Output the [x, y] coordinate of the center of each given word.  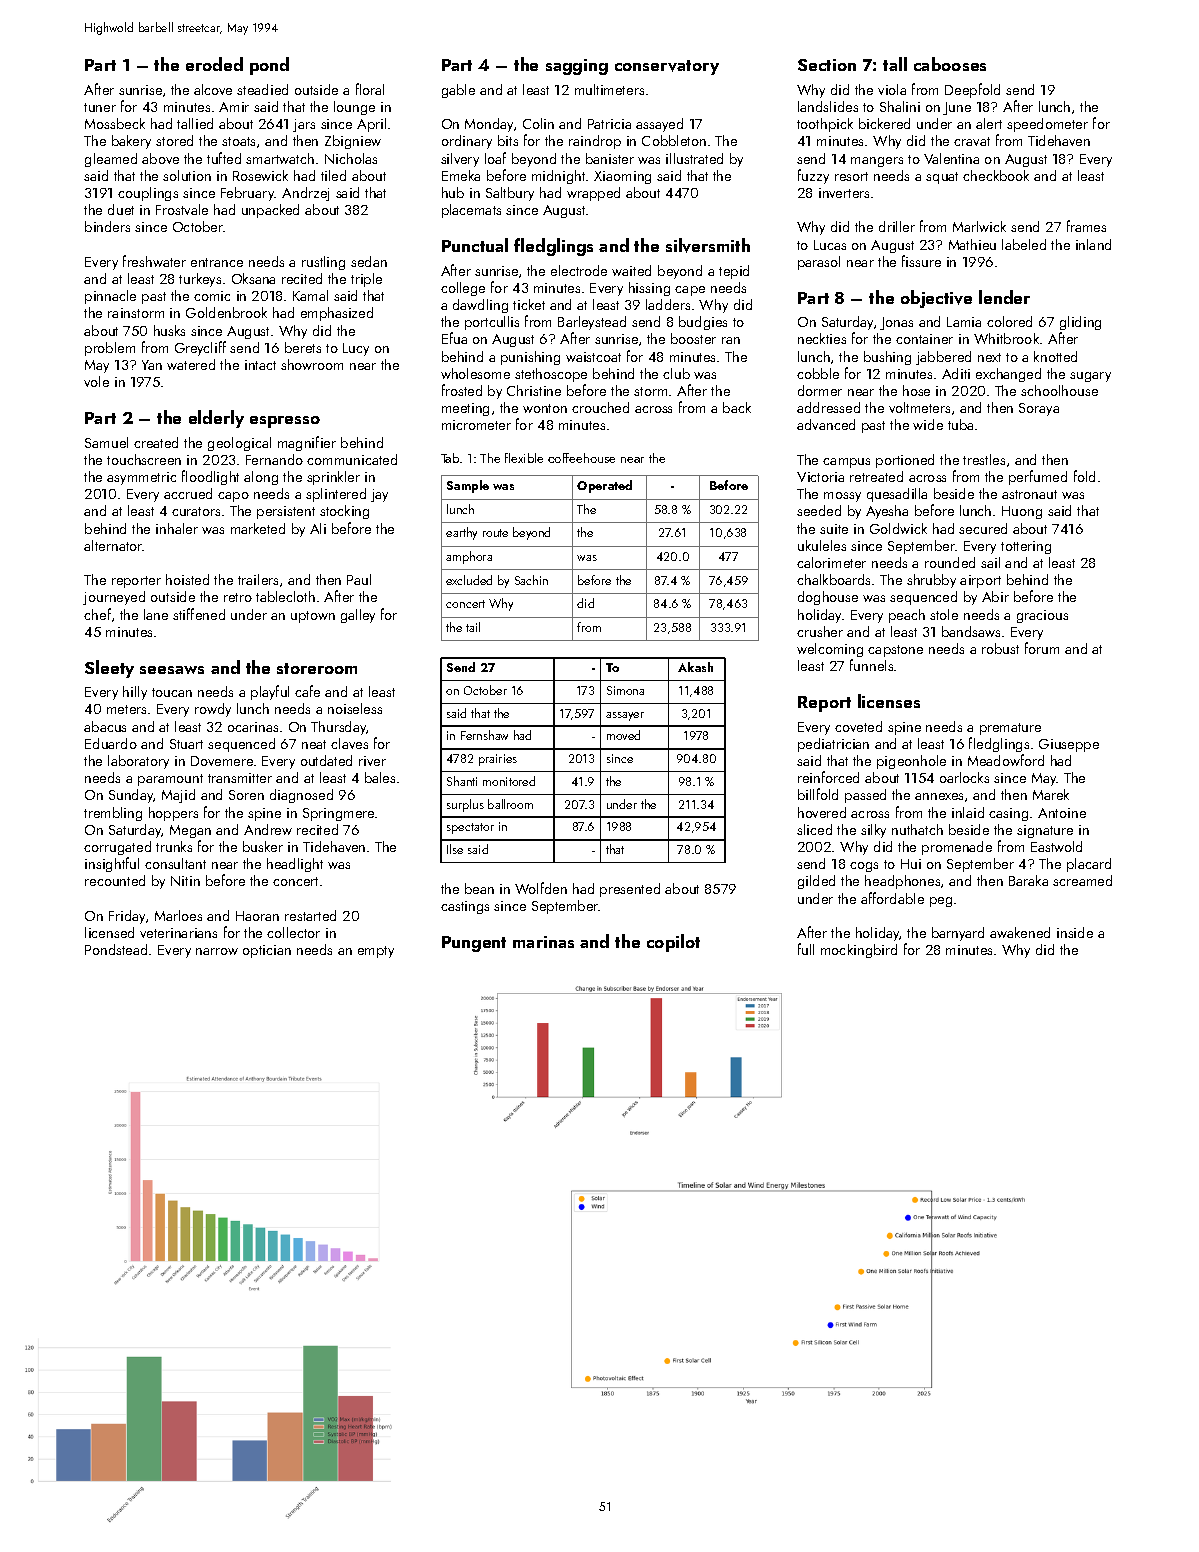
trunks [174, 846]
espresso [285, 422]
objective [936, 299]
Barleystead [592, 323]
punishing [530, 358]
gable [458, 91]
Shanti [462, 781]
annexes [939, 796]
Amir [234, 107]
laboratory [138, 762]
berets [303, 347]
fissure [921, 261]
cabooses [950, 64]
